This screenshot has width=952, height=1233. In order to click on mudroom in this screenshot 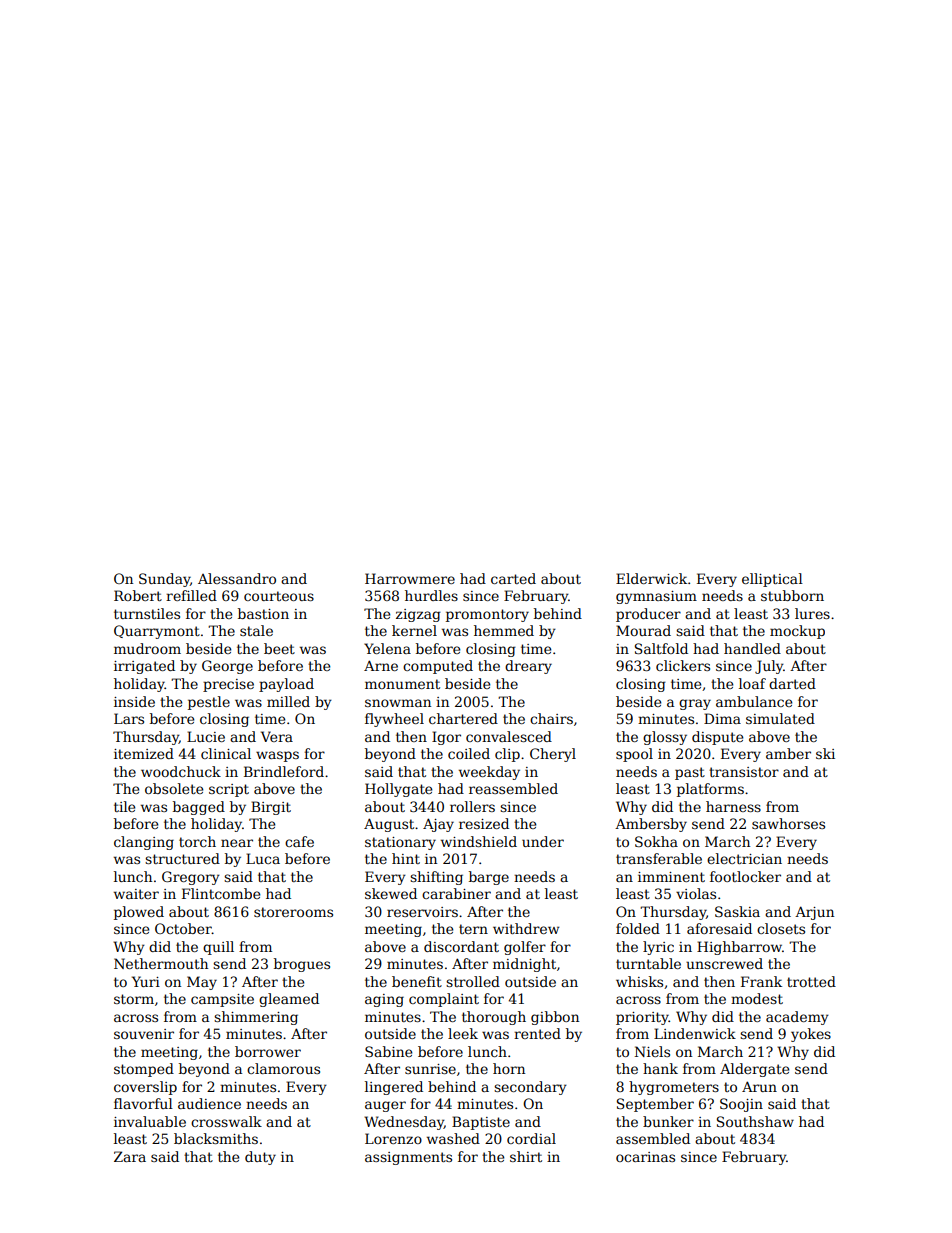, I will do `click(147, 648)`.
